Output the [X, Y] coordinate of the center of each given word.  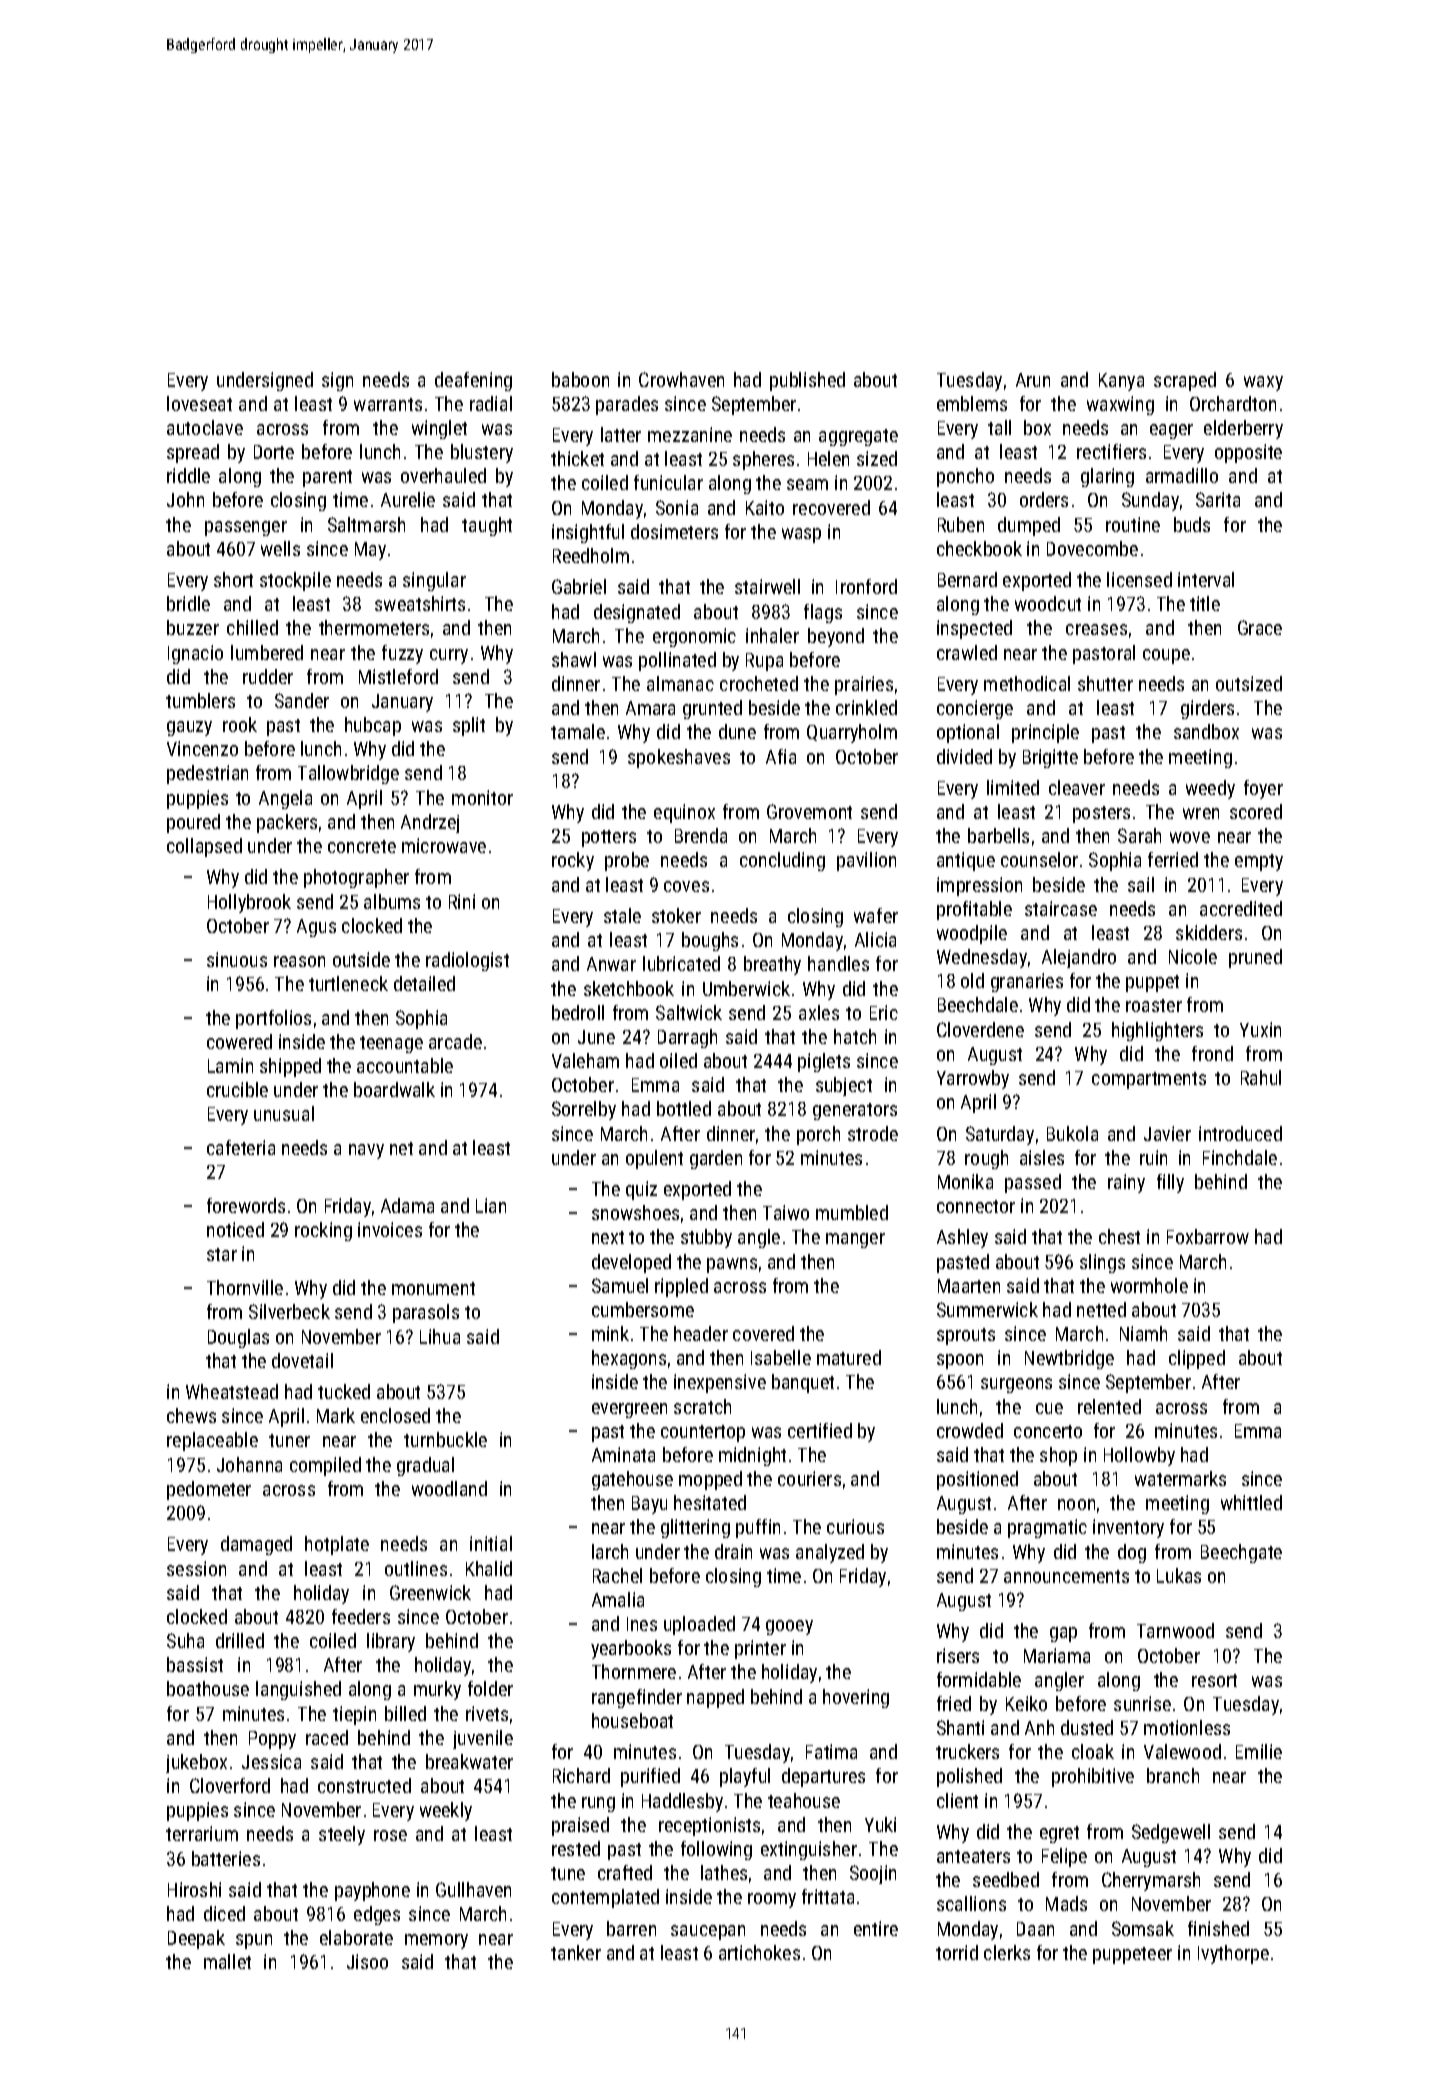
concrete [362, 846]
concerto [1048, 1431]
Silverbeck [289, 1311]
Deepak [196, 1939]
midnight [752, 1456]
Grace [1260, 627]
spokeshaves [679, 758]
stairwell [767, 586]
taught [487, 526]
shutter [1105, 683]
